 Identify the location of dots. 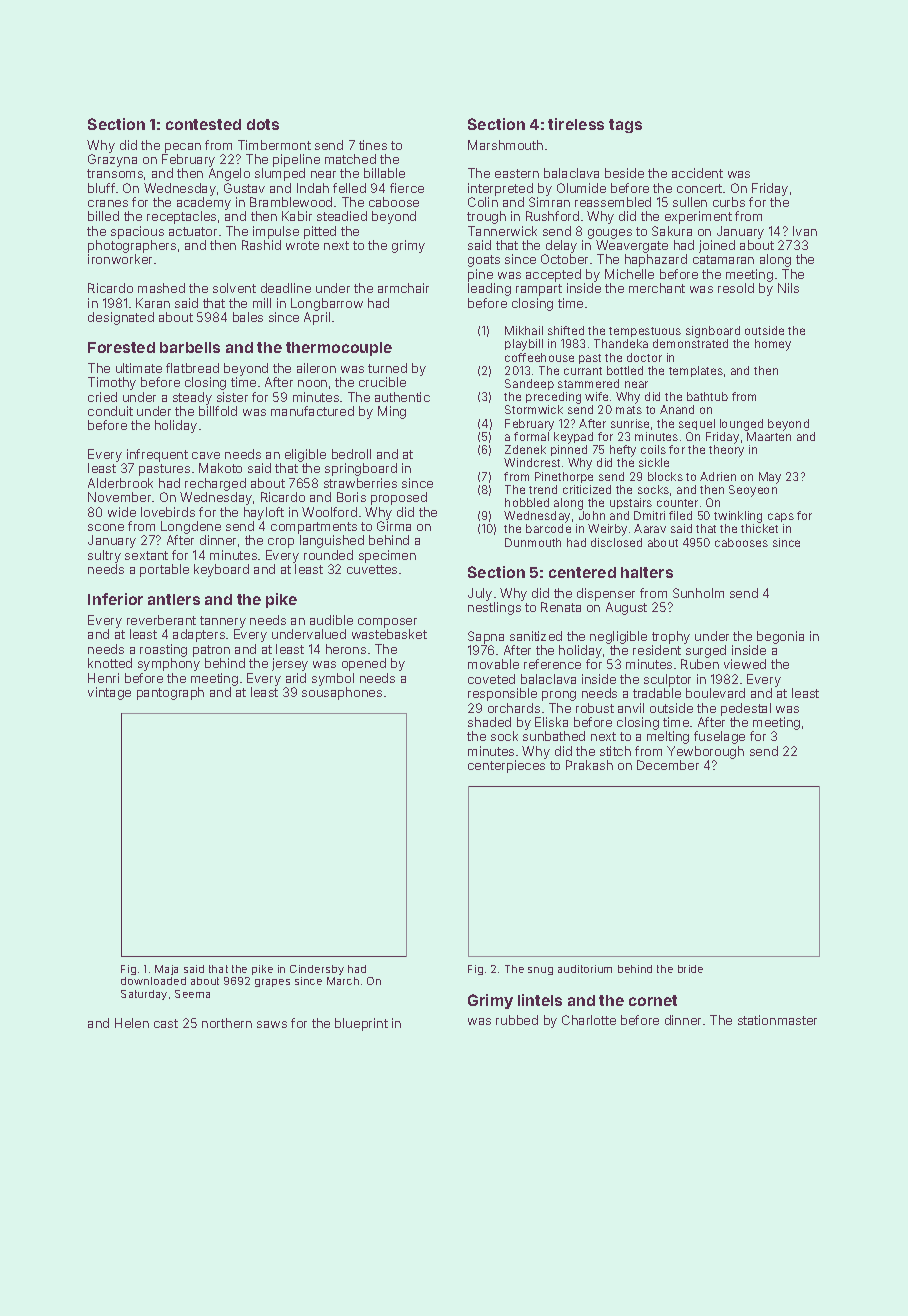
(263, 124).
